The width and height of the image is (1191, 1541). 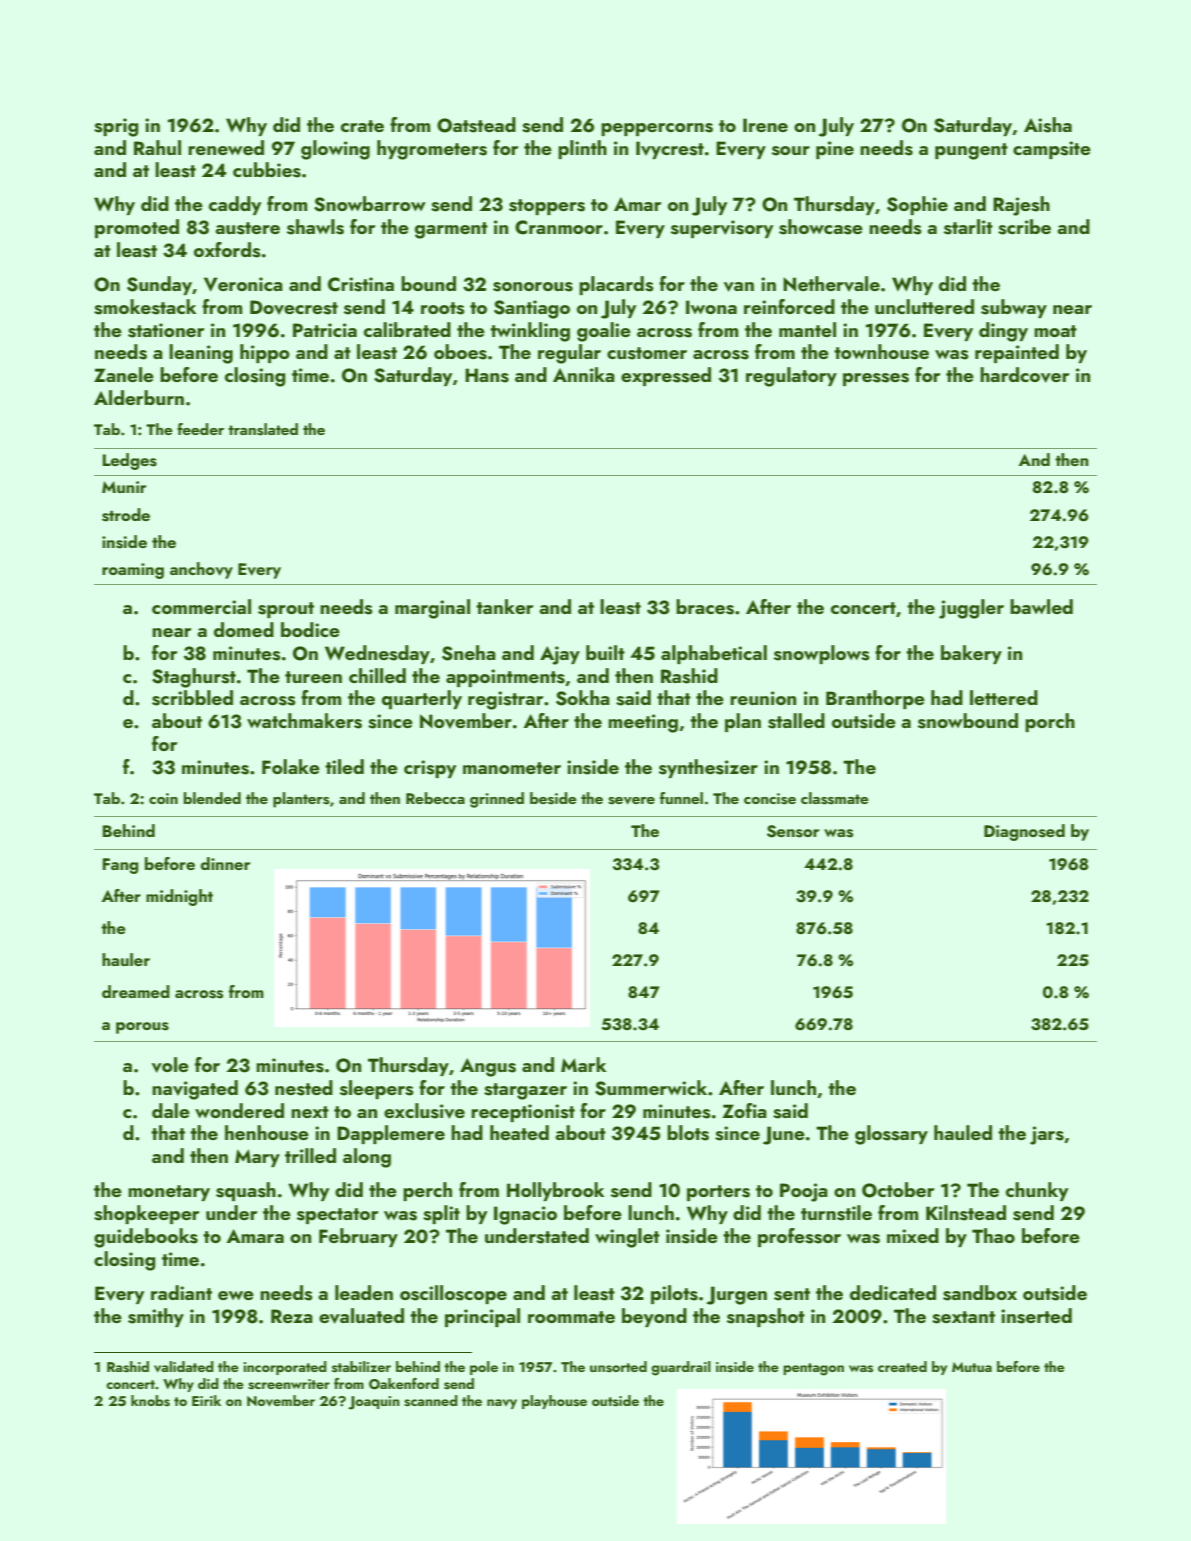 I want to click on porters, so click(x=718, y=1193).
